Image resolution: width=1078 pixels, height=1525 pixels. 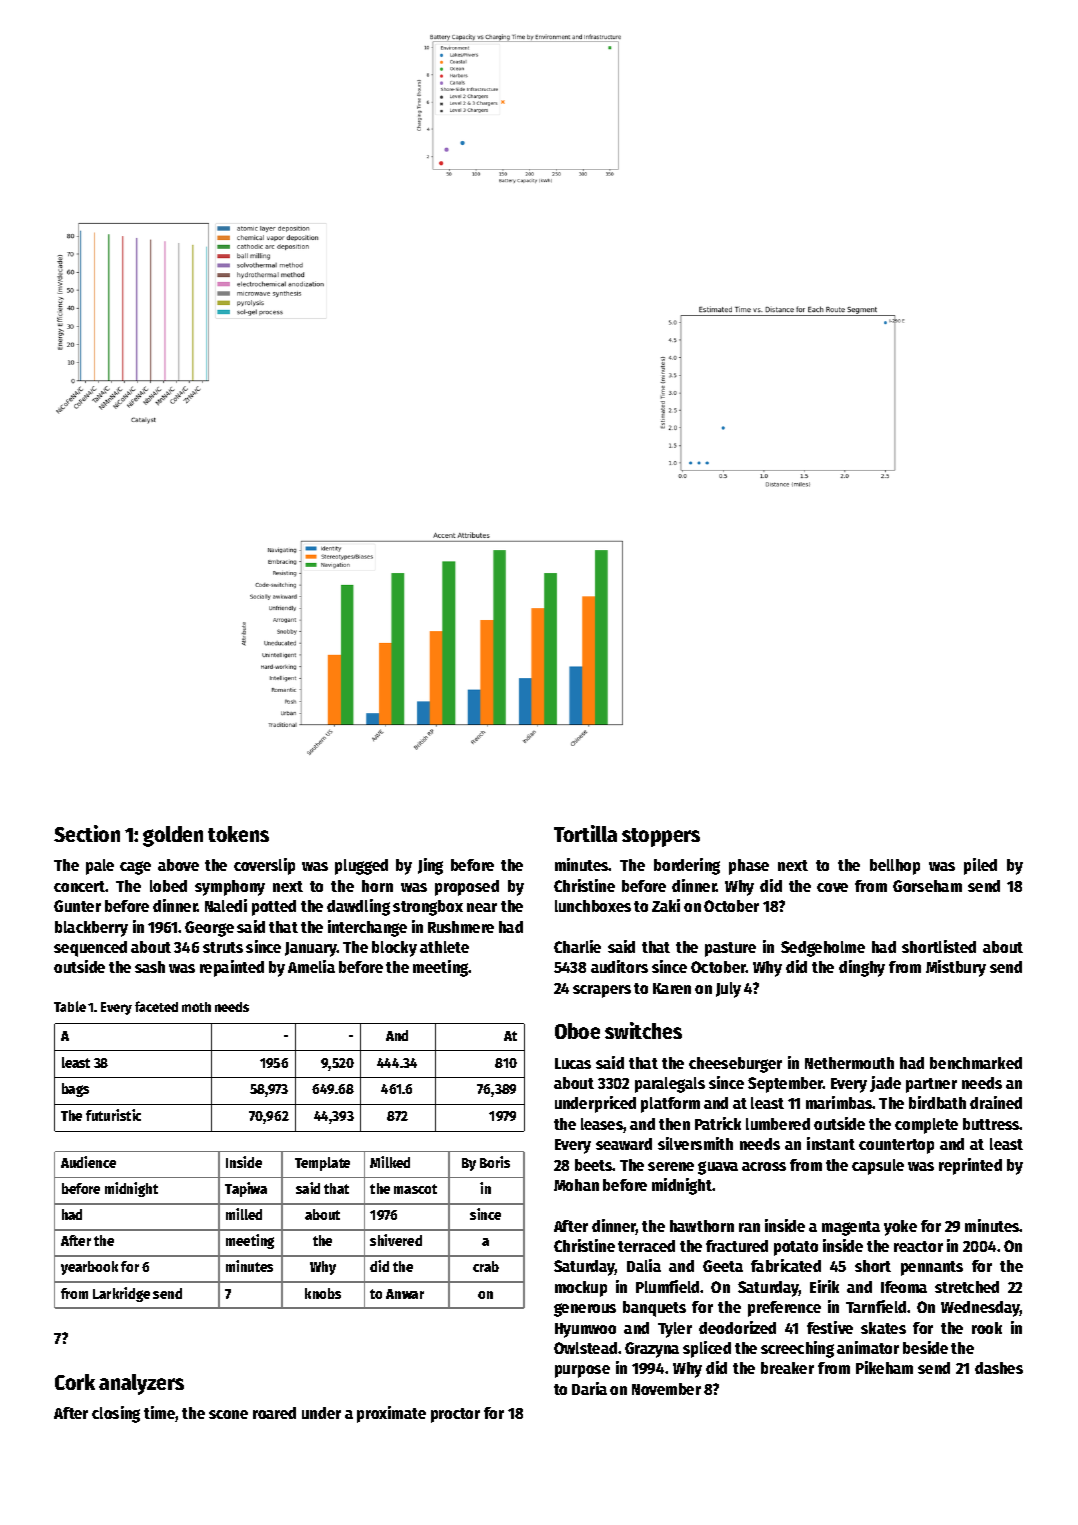 What do you see at coordinates (980, 866) in the screenshot?
I see `piled` at bounding box center [980, 866].
